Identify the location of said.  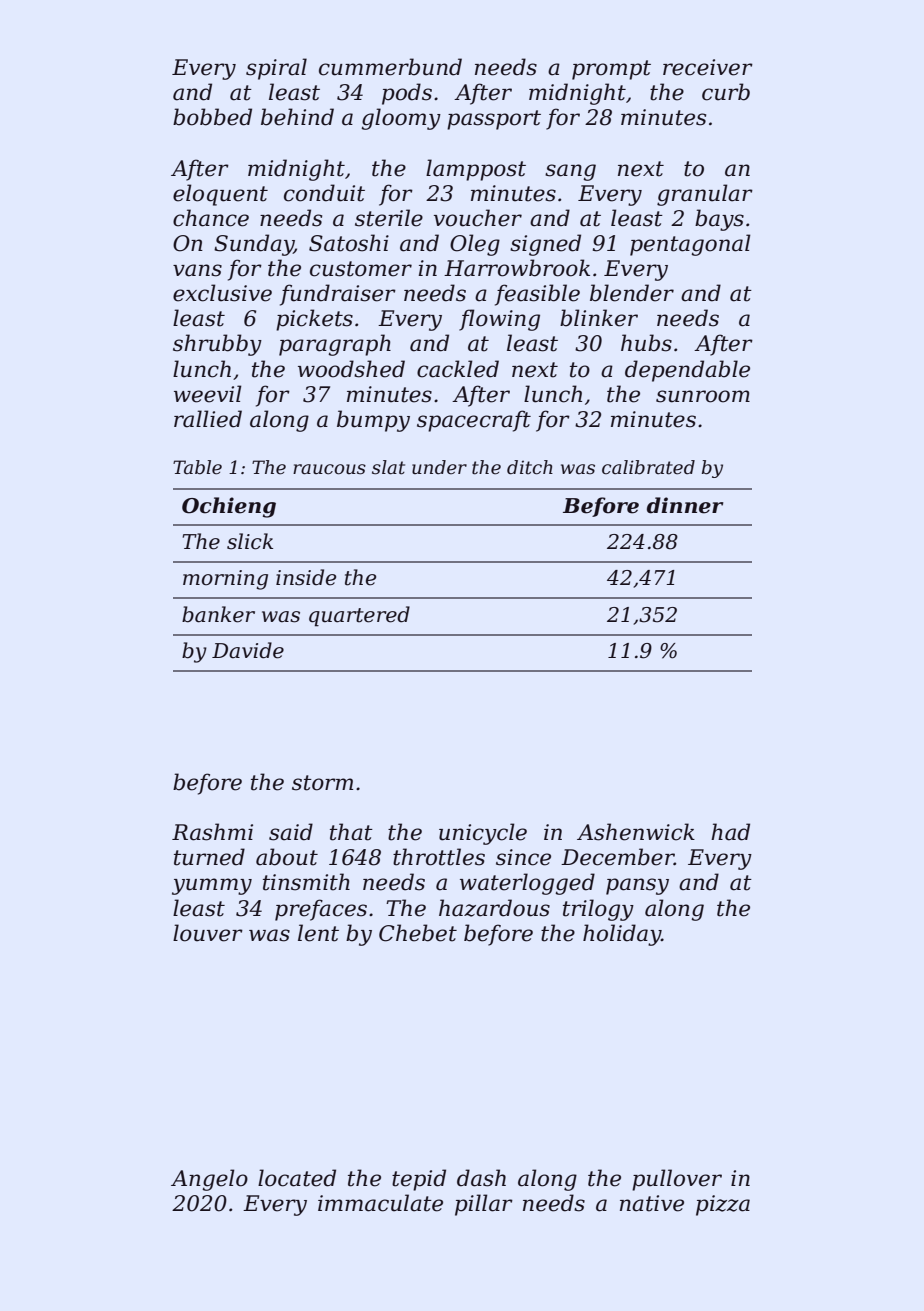
(291, 832).
